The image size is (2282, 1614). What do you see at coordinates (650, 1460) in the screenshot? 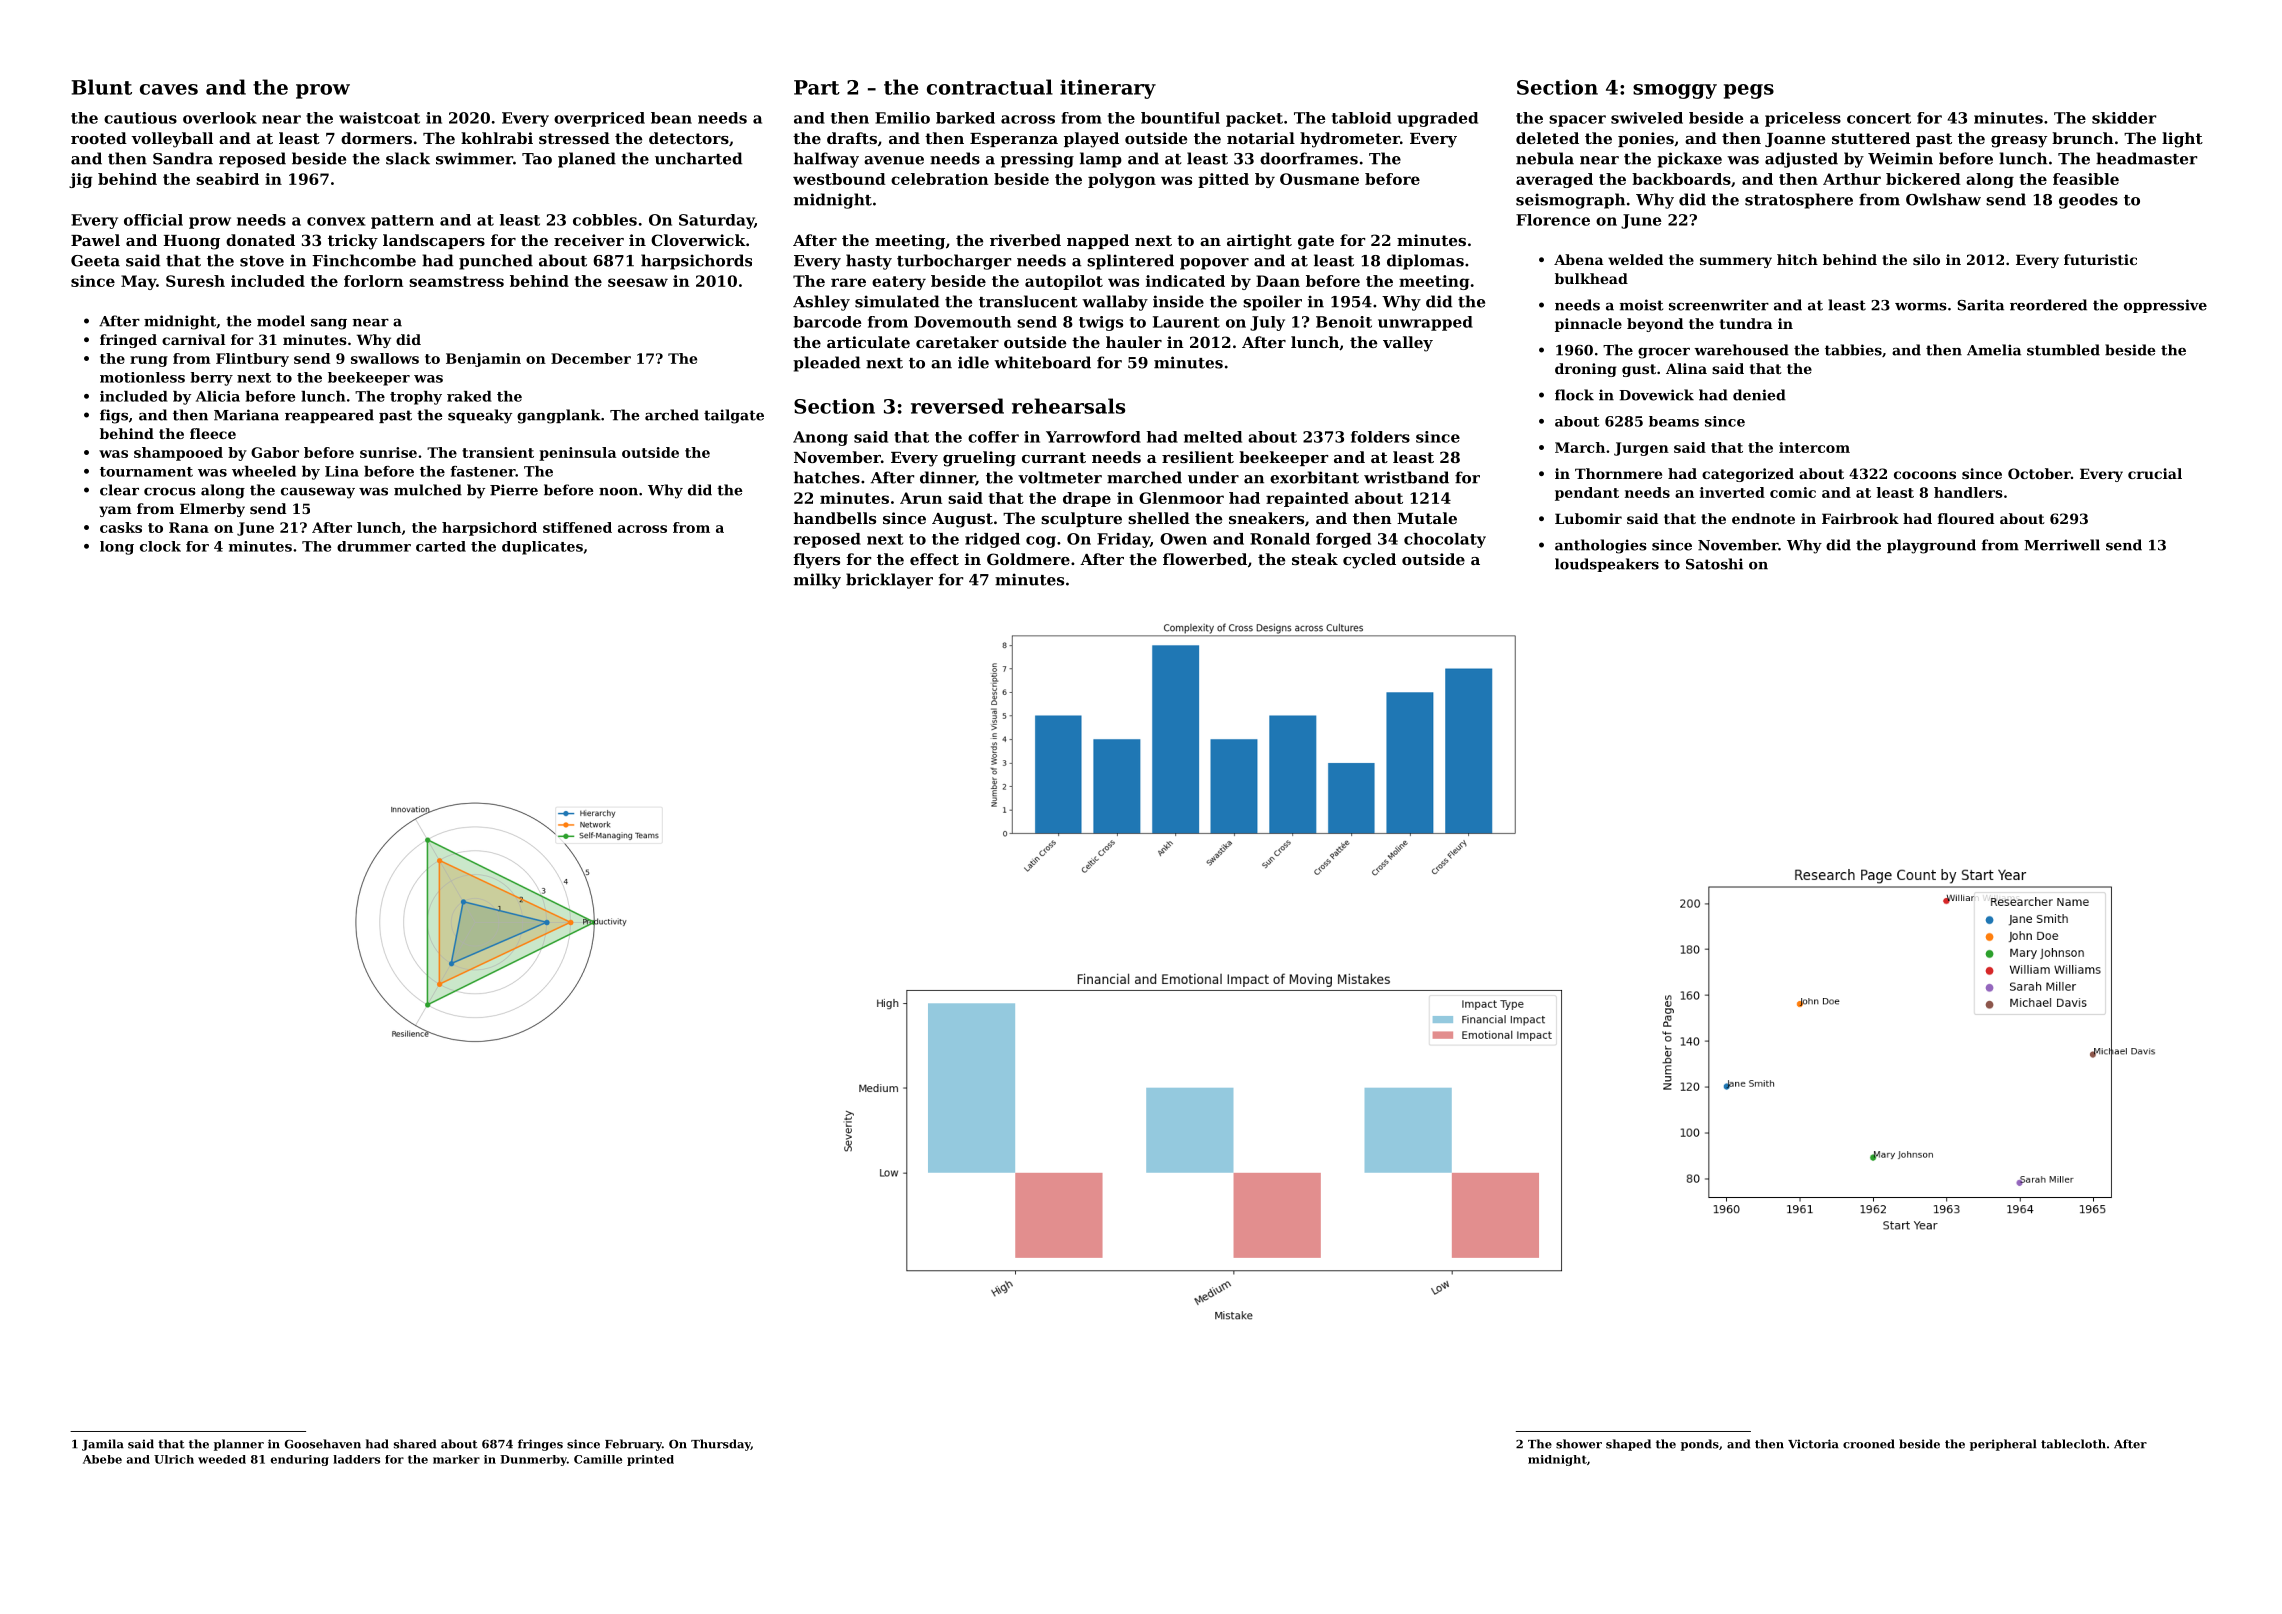
I see `printed` at bounding box center [650, 1460].
